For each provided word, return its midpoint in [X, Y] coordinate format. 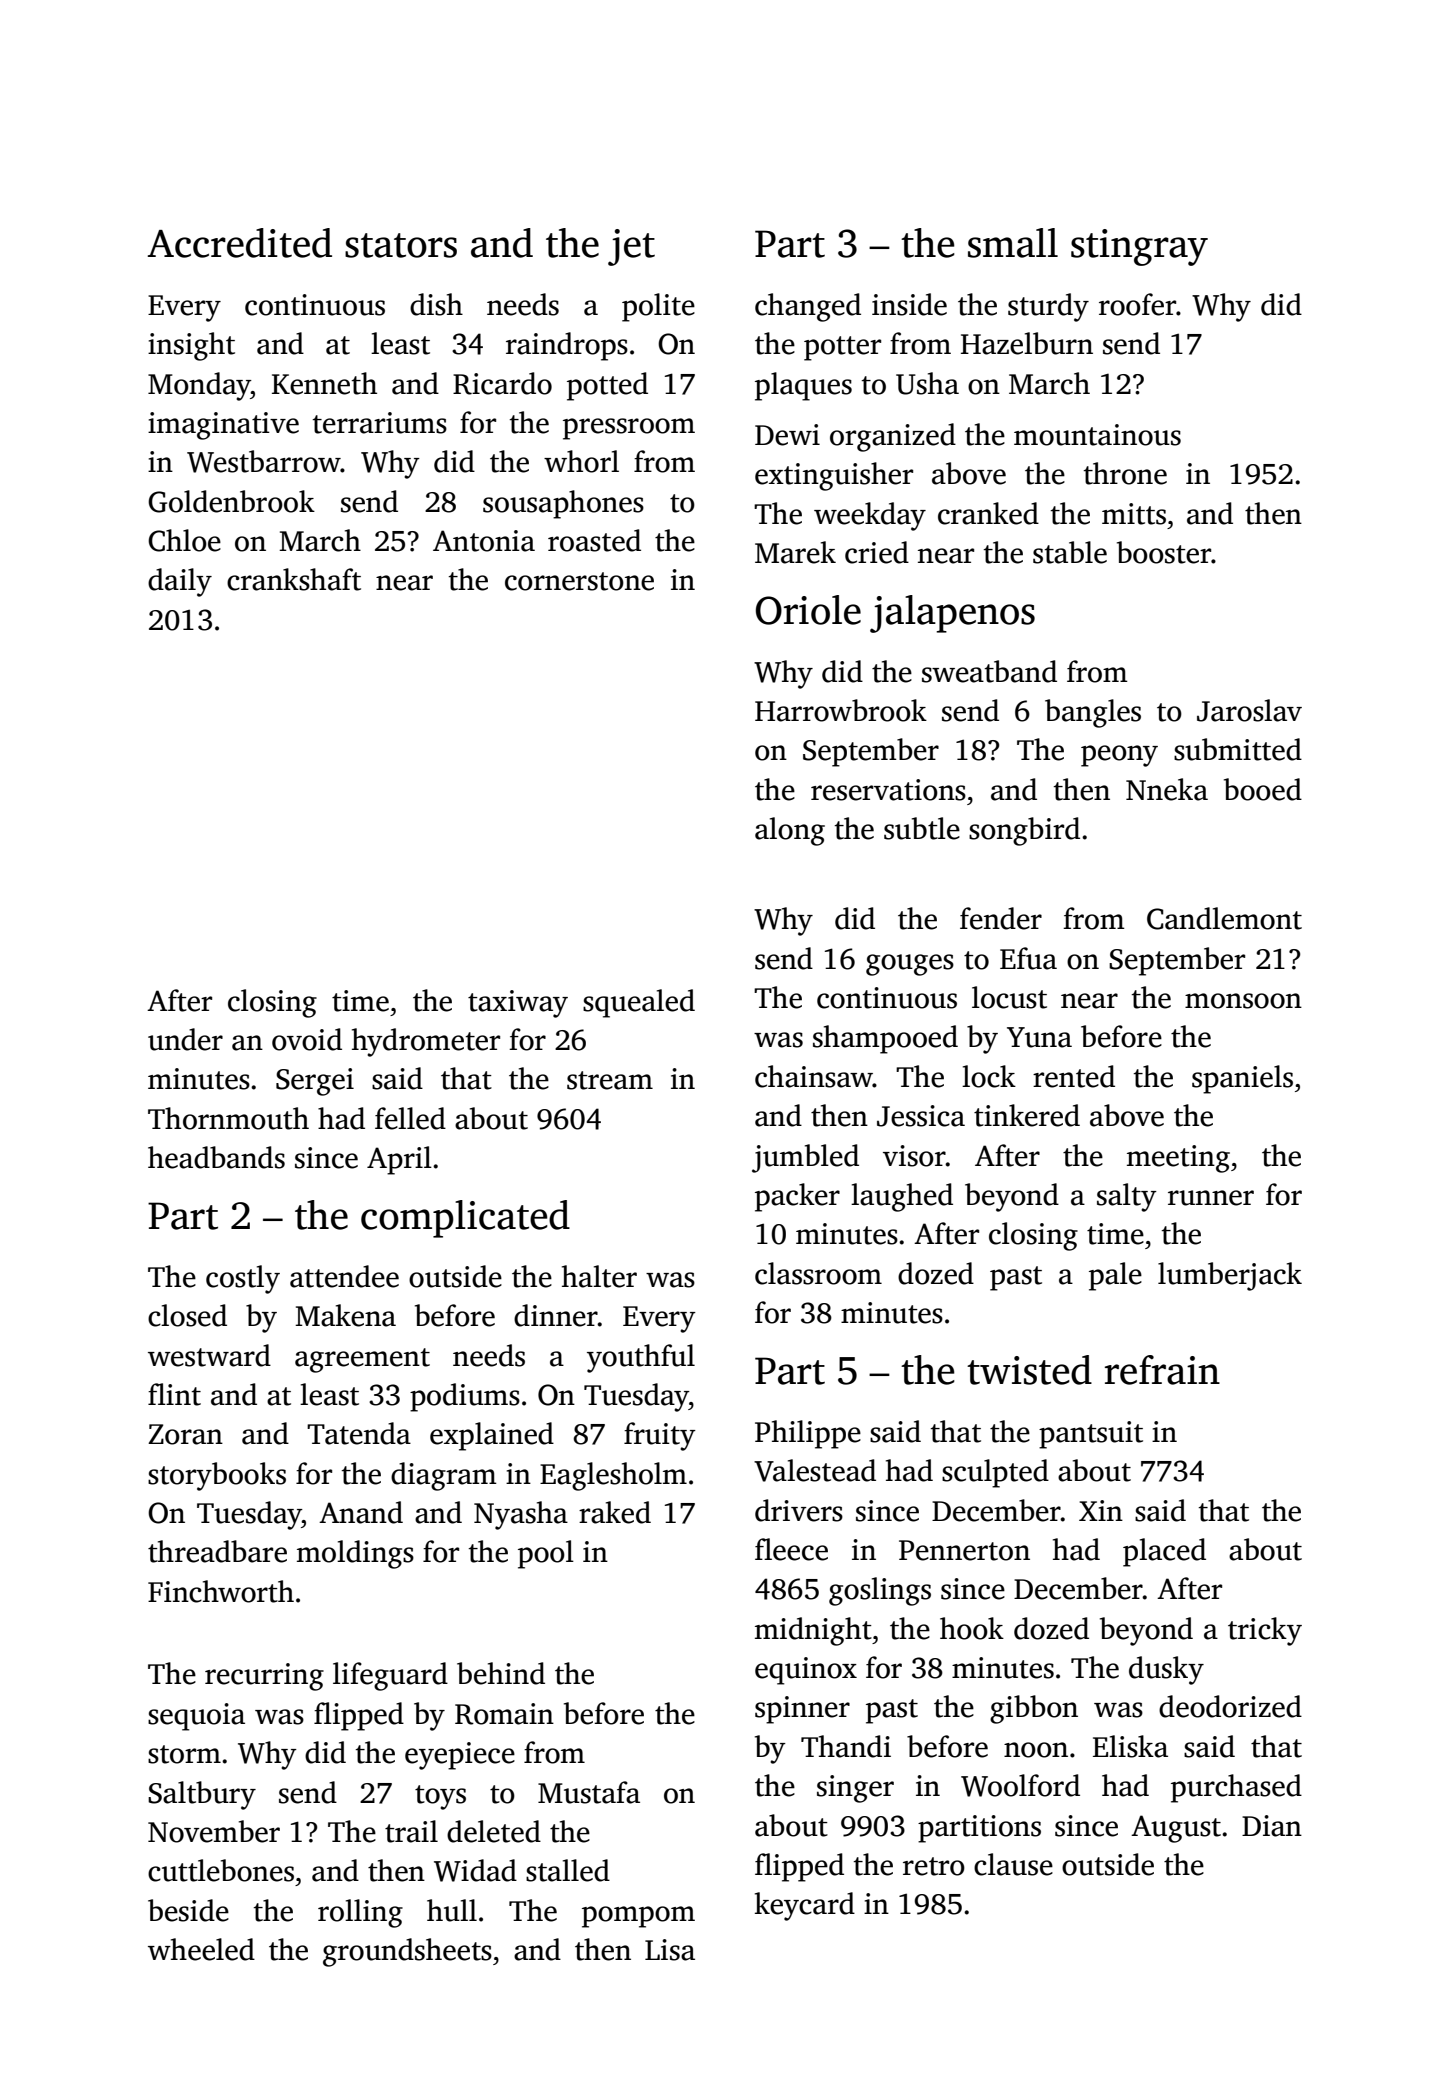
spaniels [1242, 1079]
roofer [1138, 304]
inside [909, 304]
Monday [199, 386]
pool [546, 1554]
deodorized [1230, 1706]
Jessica [921, 1116]
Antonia [484, 541]
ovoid [307, 1039]
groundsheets [407, 1952]
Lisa [670, 1950]
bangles [1093, 713]
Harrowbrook [841, 710]
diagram [444, 1476]
